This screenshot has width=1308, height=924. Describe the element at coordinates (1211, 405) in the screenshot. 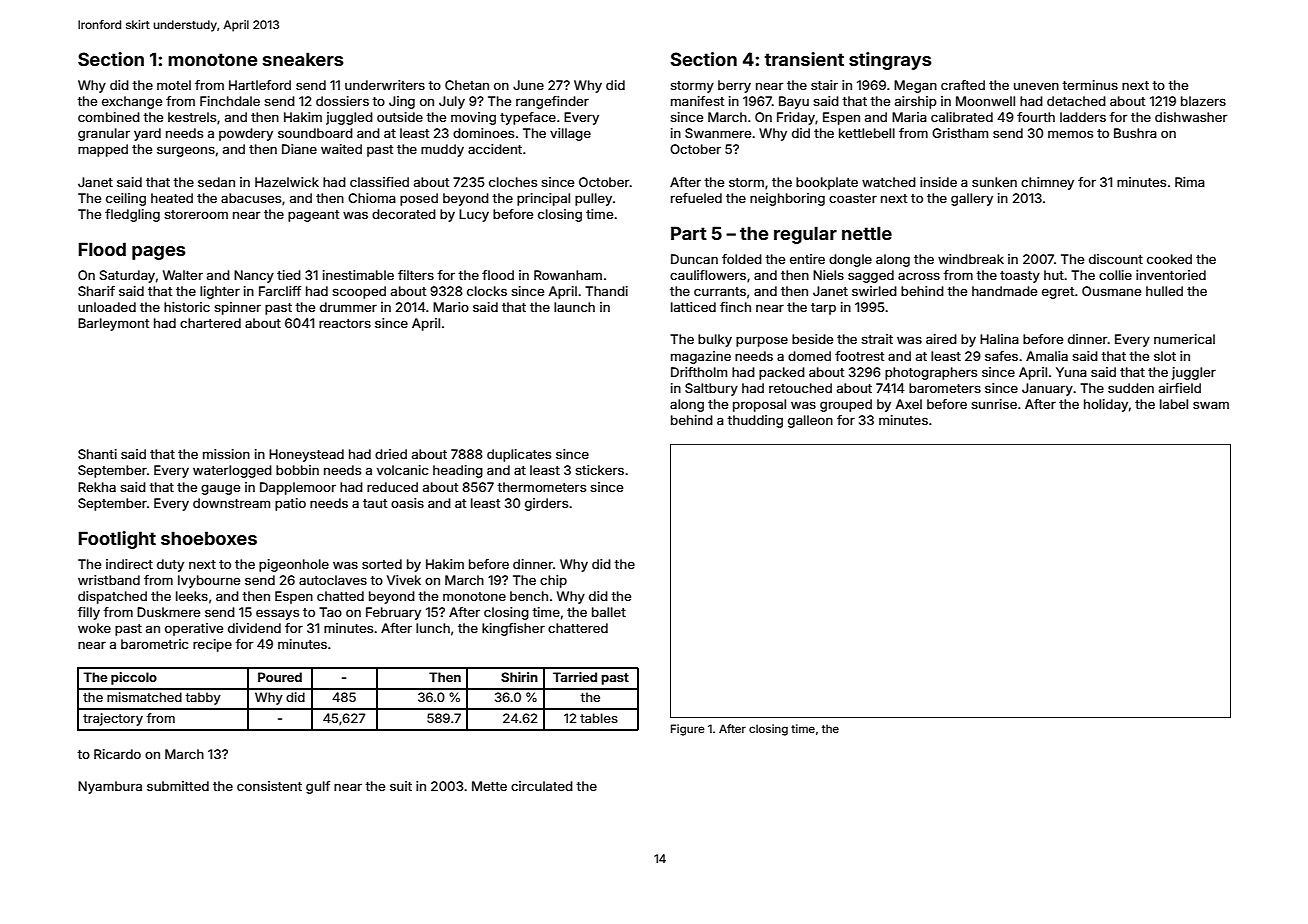

I see `swam` at that location.
